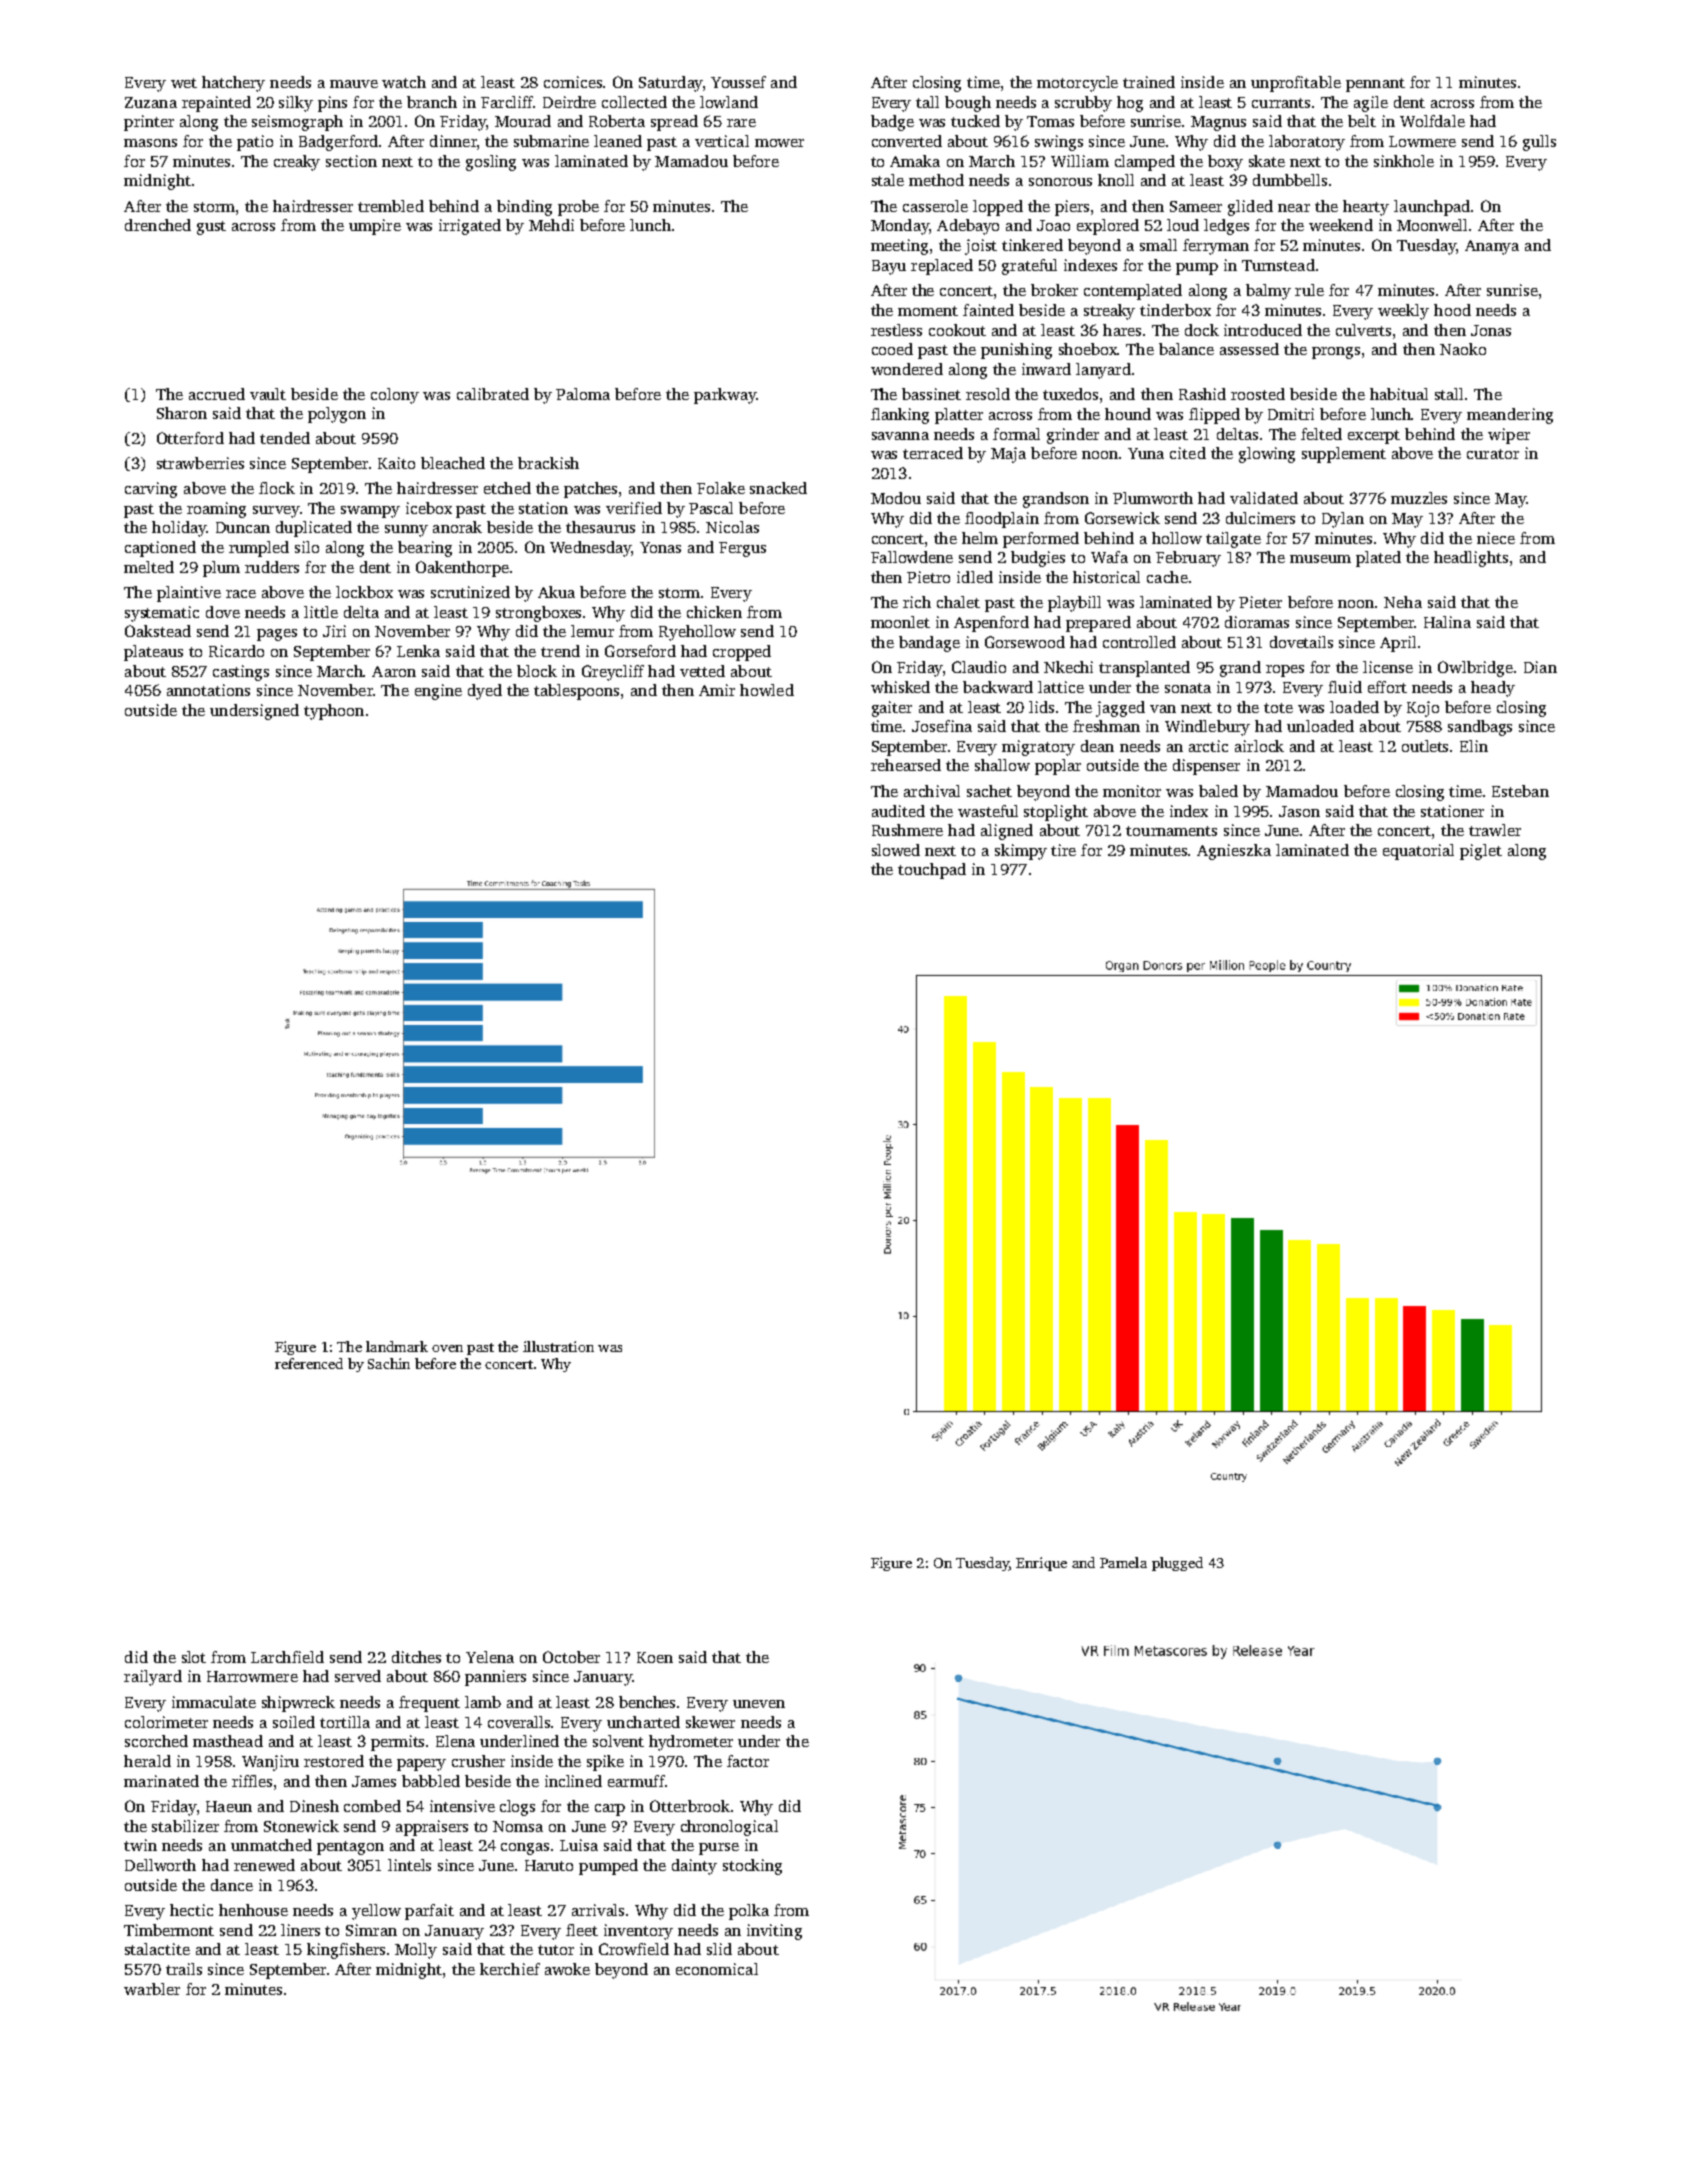 This screenshot has width=1683, height=2178. I want to click on Simran, so click(371, 1930).
